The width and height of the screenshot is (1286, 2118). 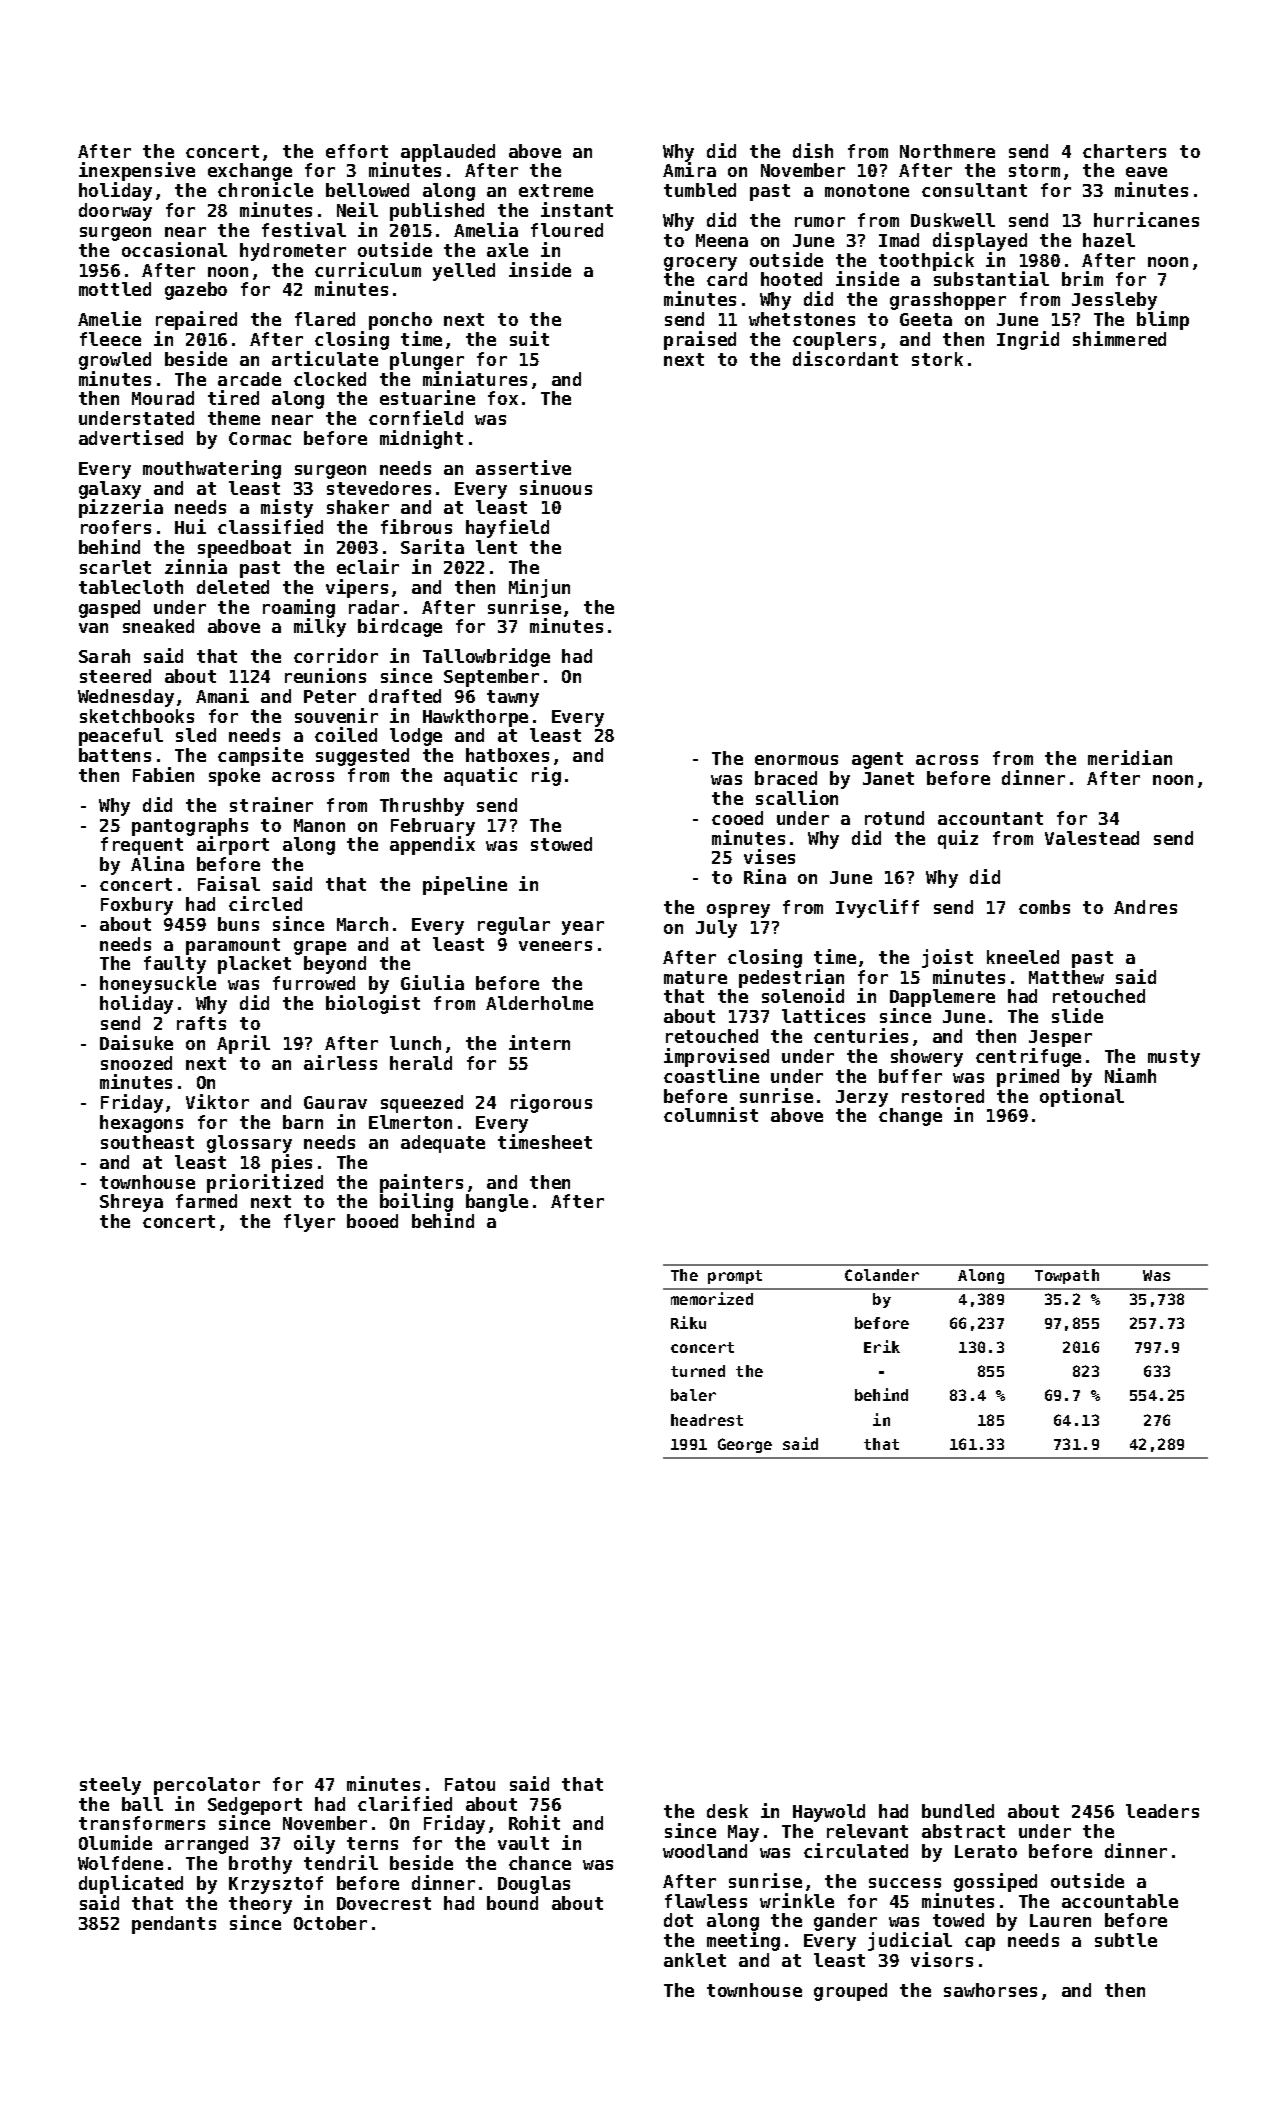 I want to click on zinnia, so click(x=196, y=566).
